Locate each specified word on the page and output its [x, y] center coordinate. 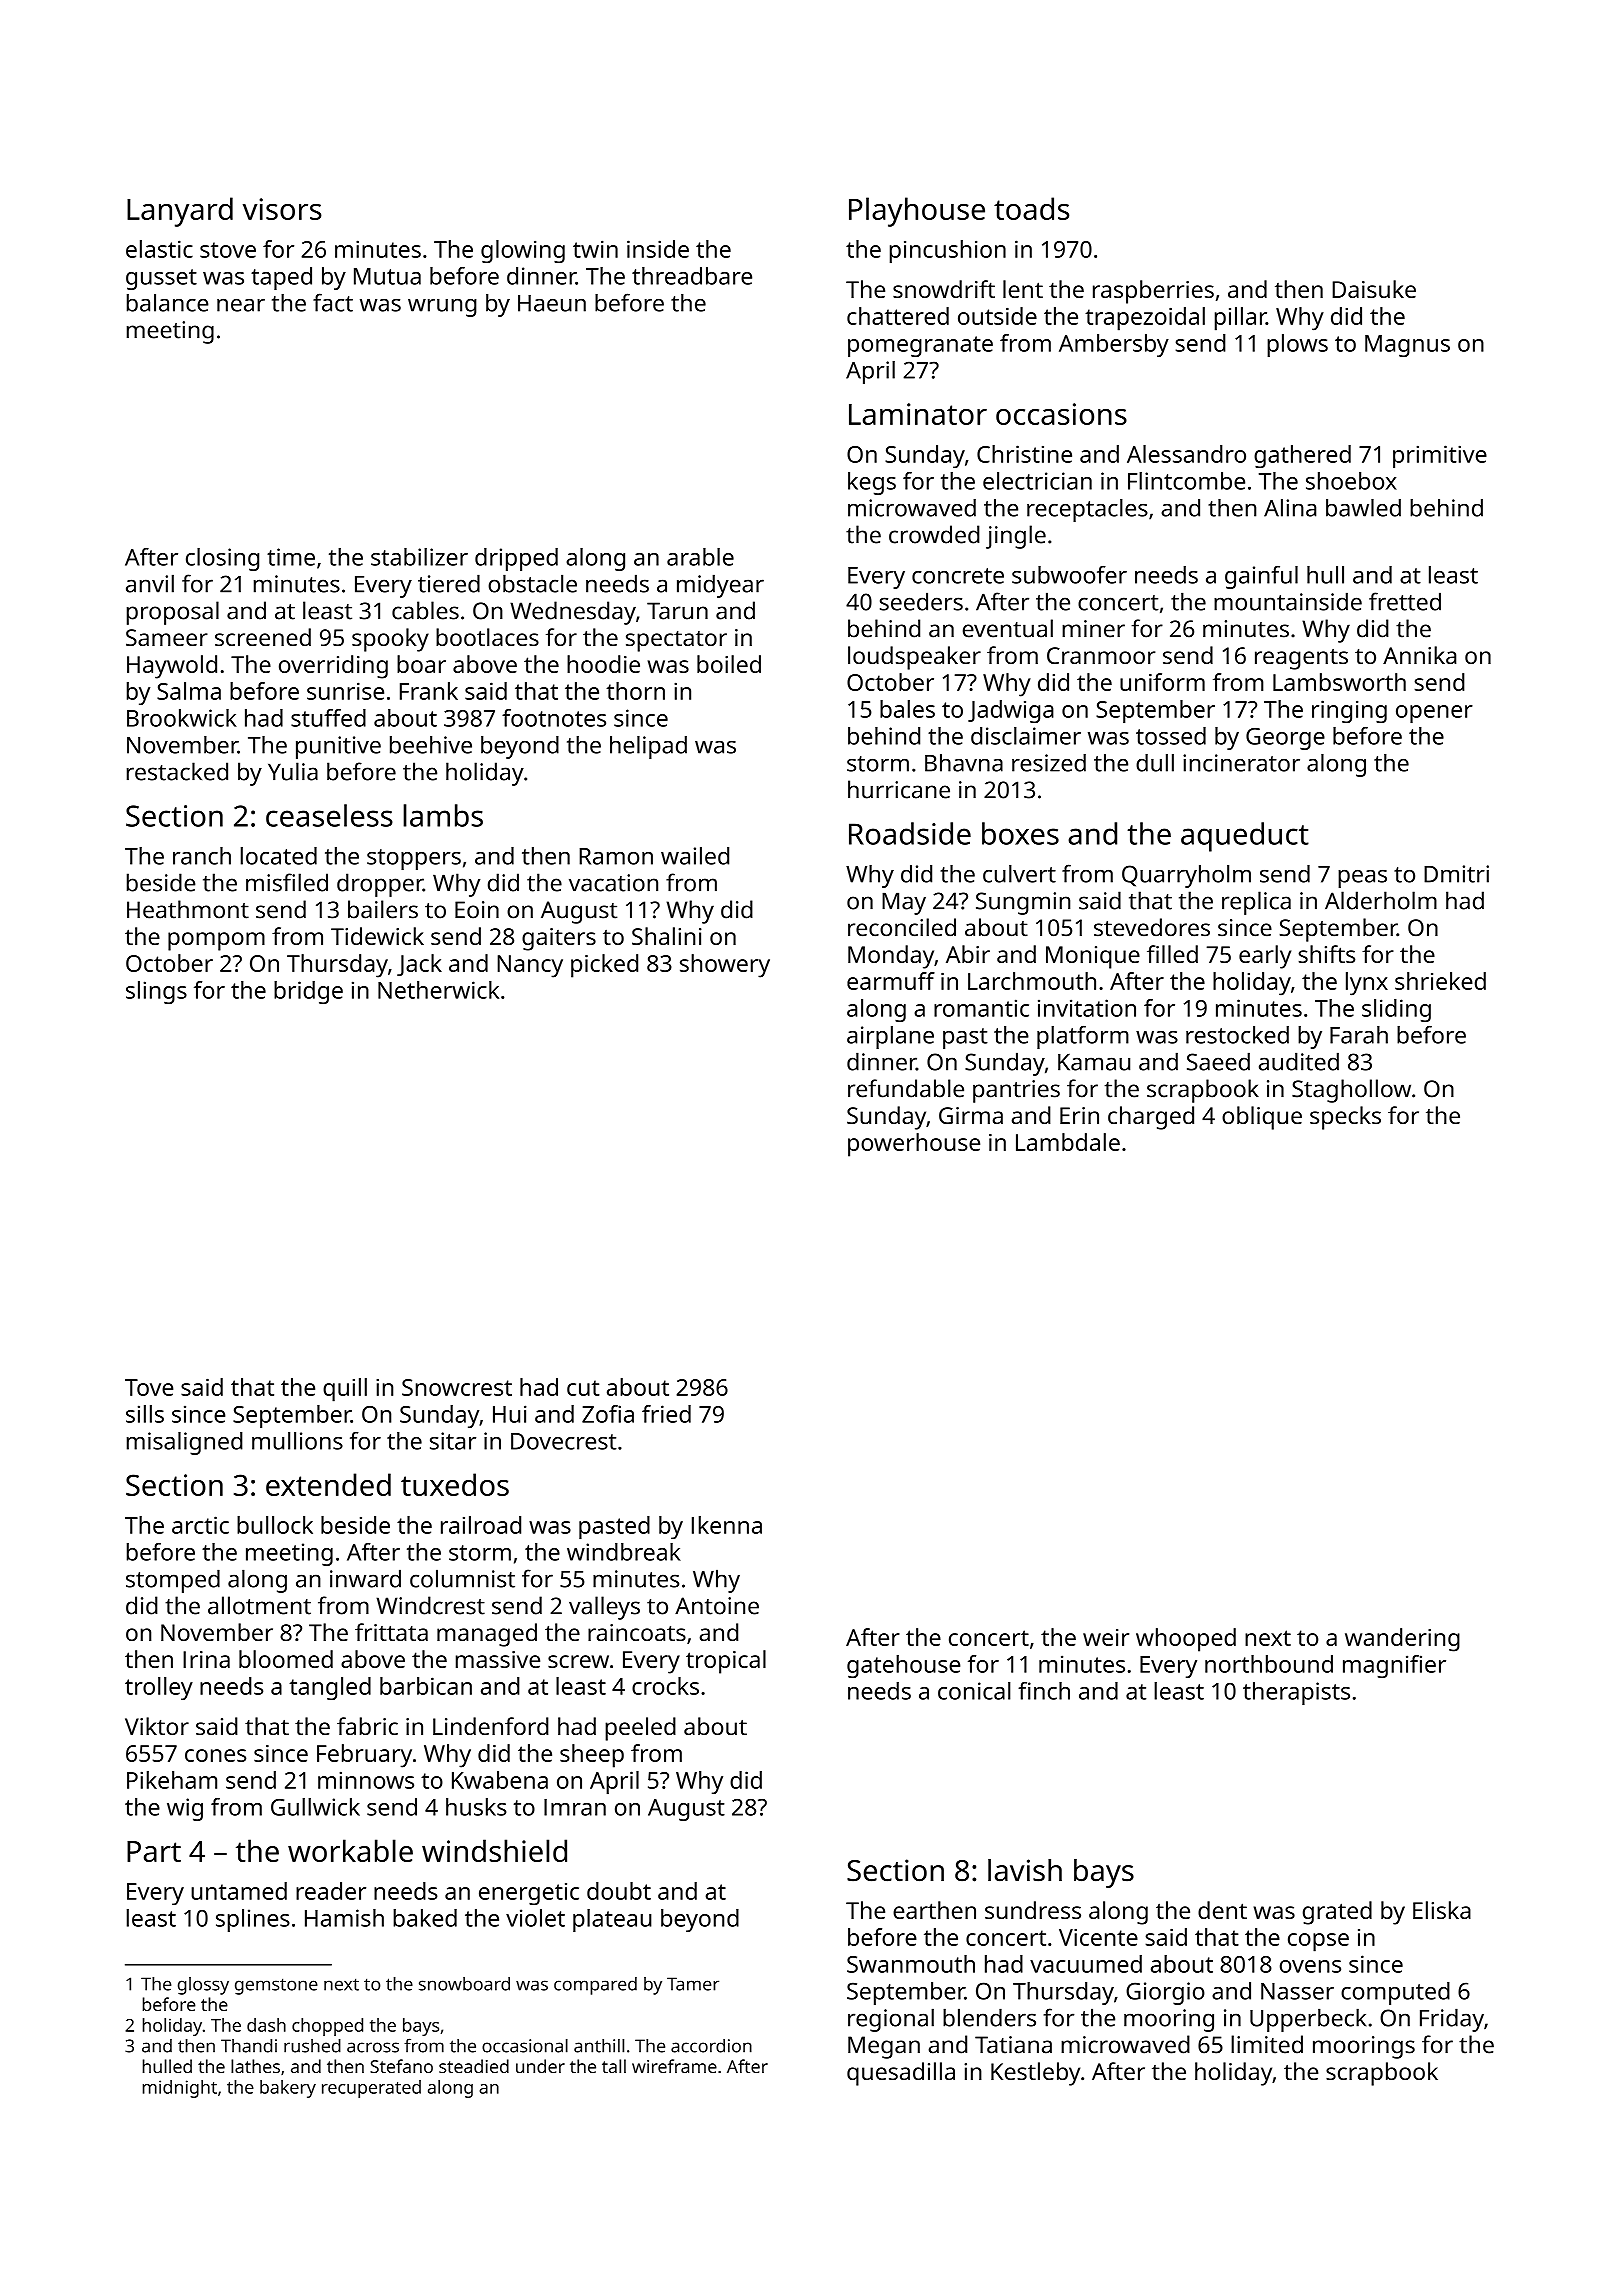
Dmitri [1456, 874]
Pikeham [172, 1780]
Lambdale [1068, 1142]
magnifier [1394, 1666]
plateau [612, 1920]
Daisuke [1374, 289]
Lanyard [180, 212]
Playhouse [917, 212]
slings [156, 992]
